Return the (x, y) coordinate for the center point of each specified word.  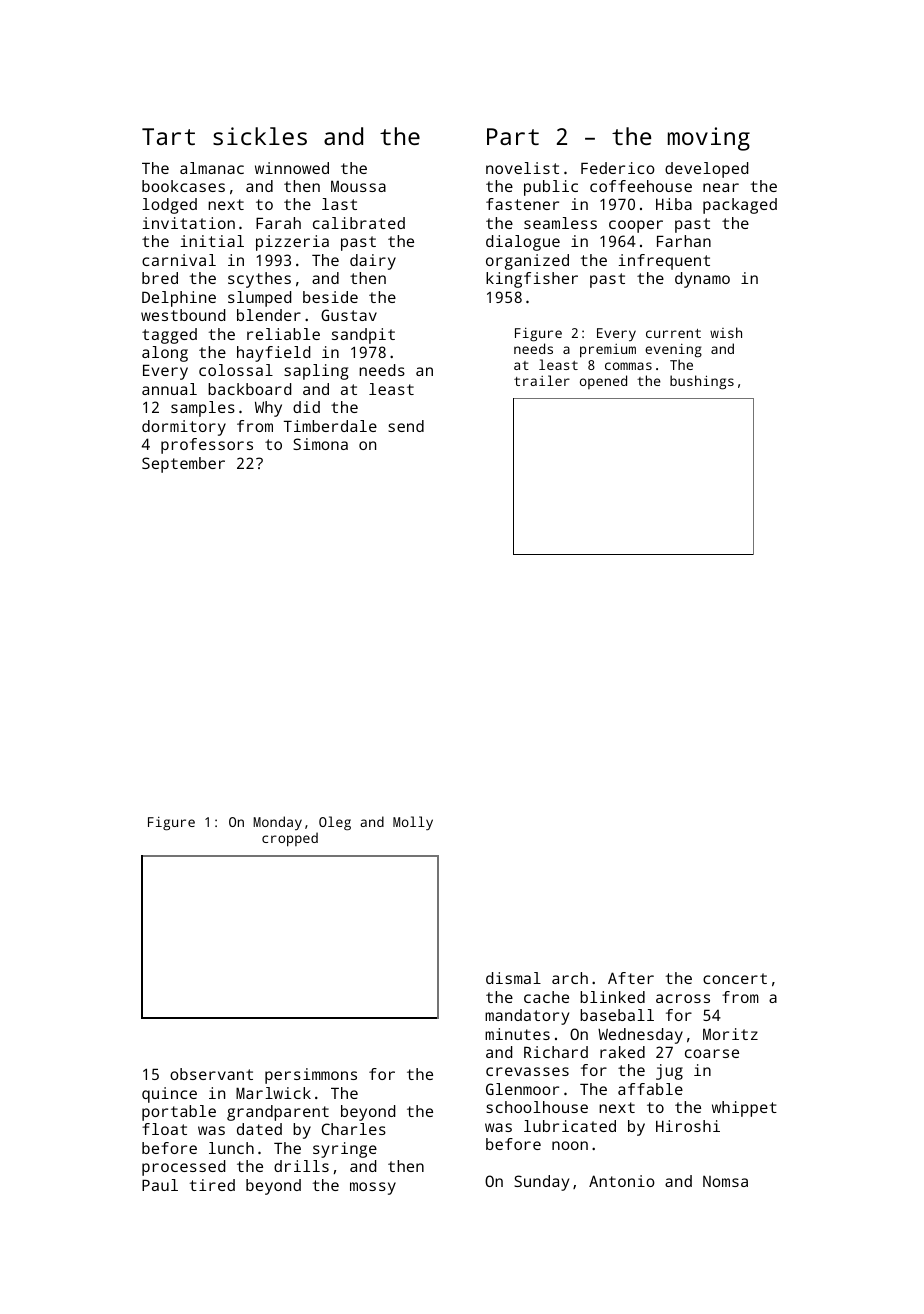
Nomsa (725, 1181)
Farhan (684, 241)
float (164, 1129)
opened (603, 382)
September (183, 465)
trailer (542, 380)
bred (160, 278)
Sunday (541, 1183)
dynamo (702, 280)
